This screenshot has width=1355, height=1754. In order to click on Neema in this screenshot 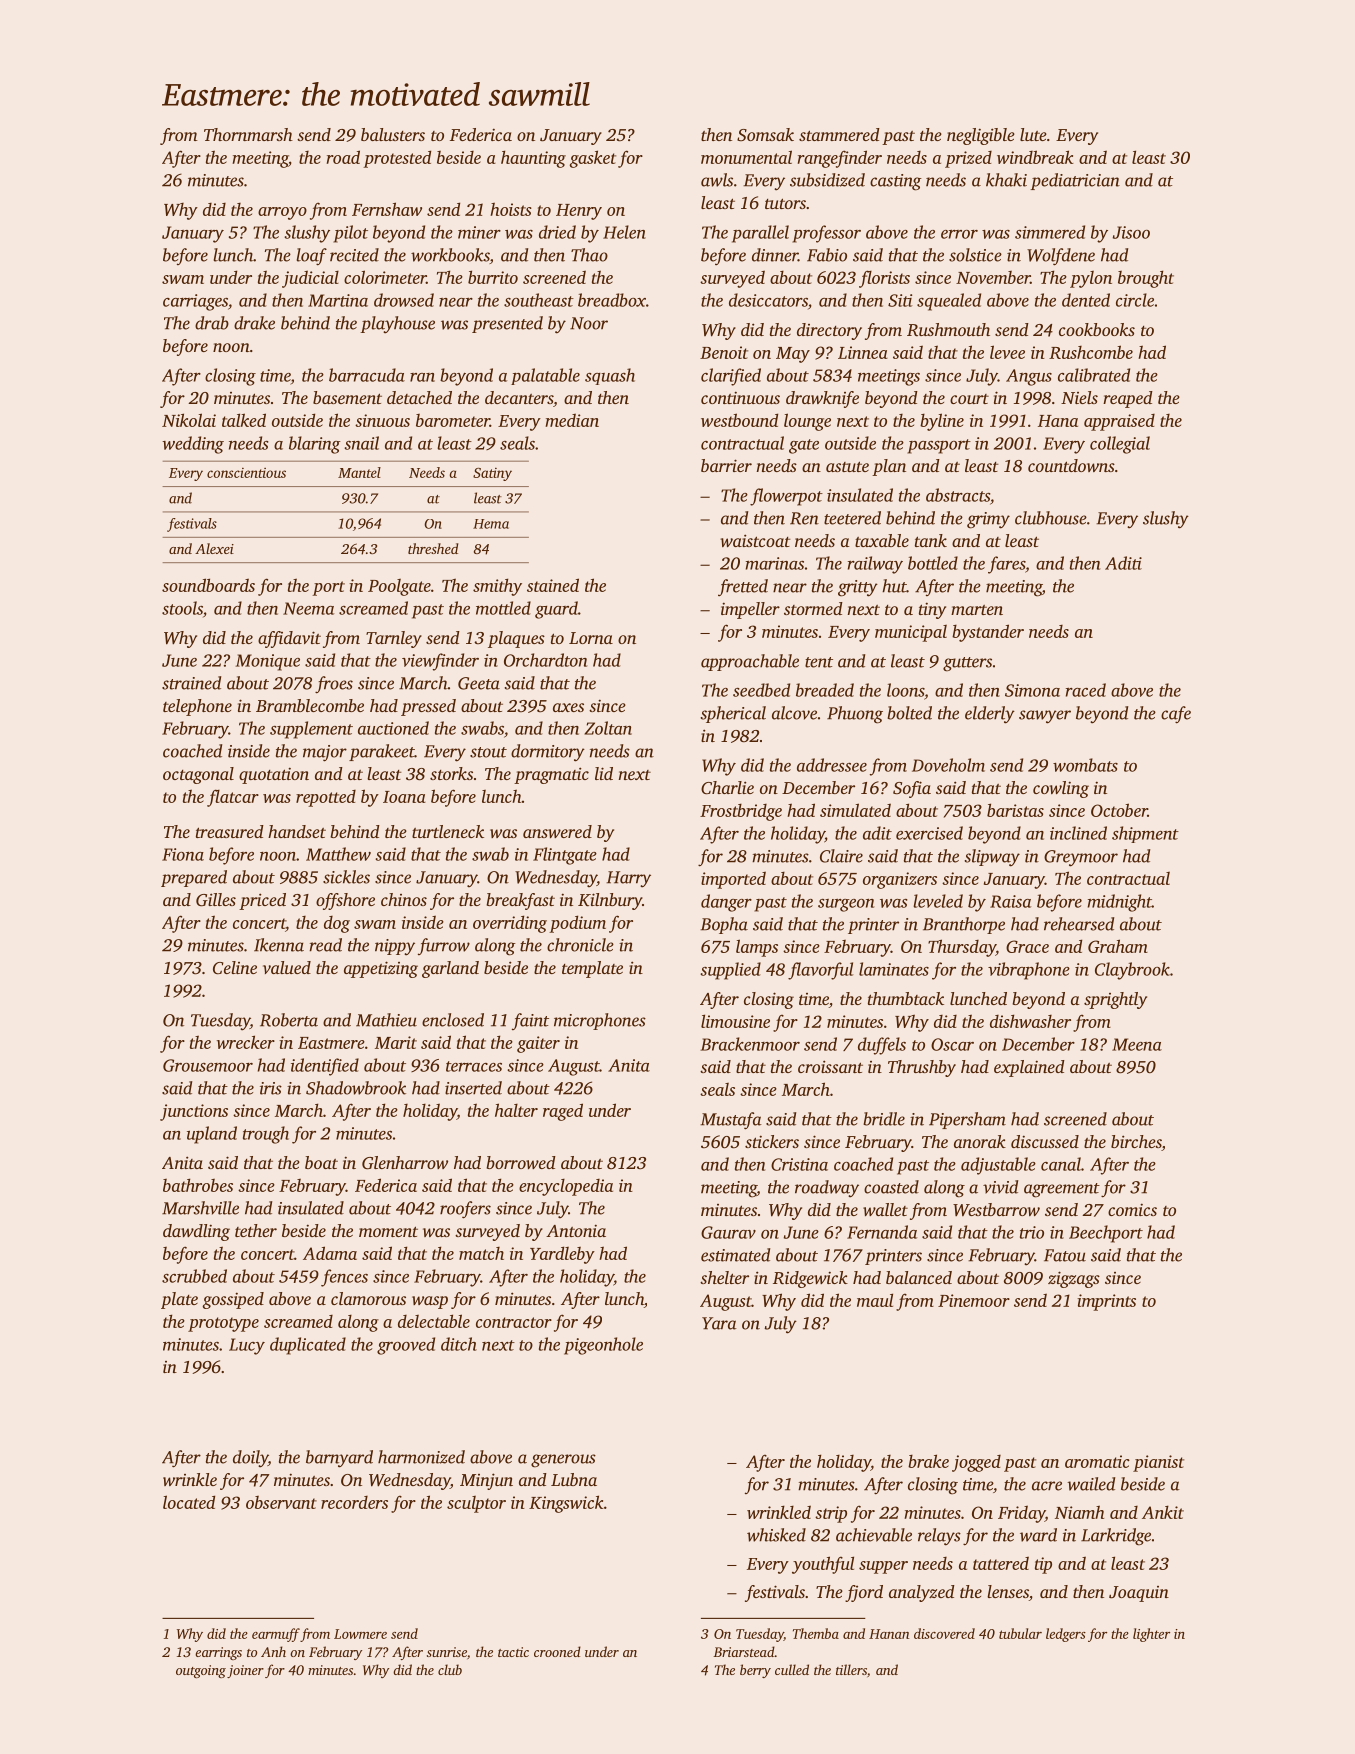, I will do `click(308, 608)`.
